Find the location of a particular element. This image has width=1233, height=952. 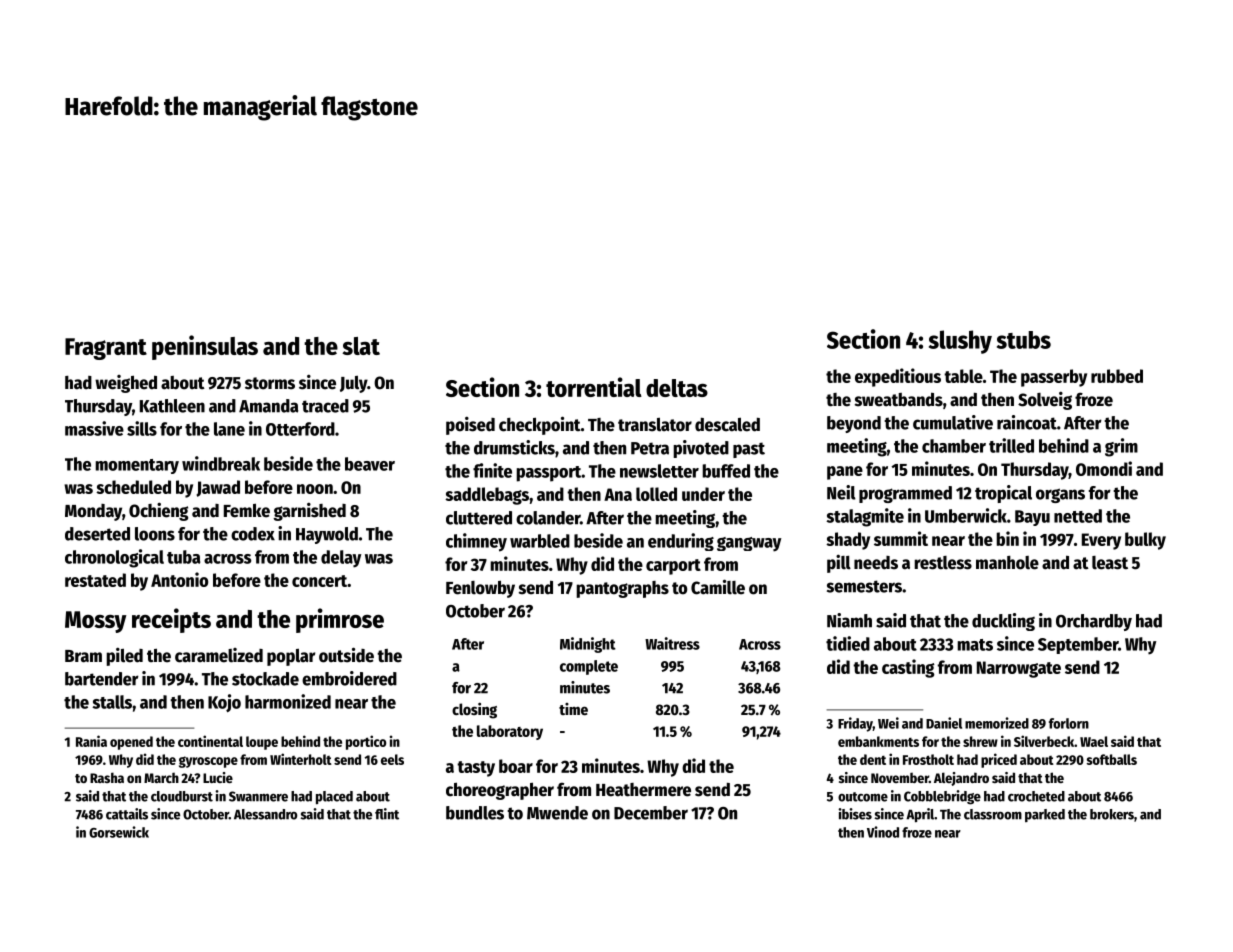

September is located at coordinates (1078, 645).
